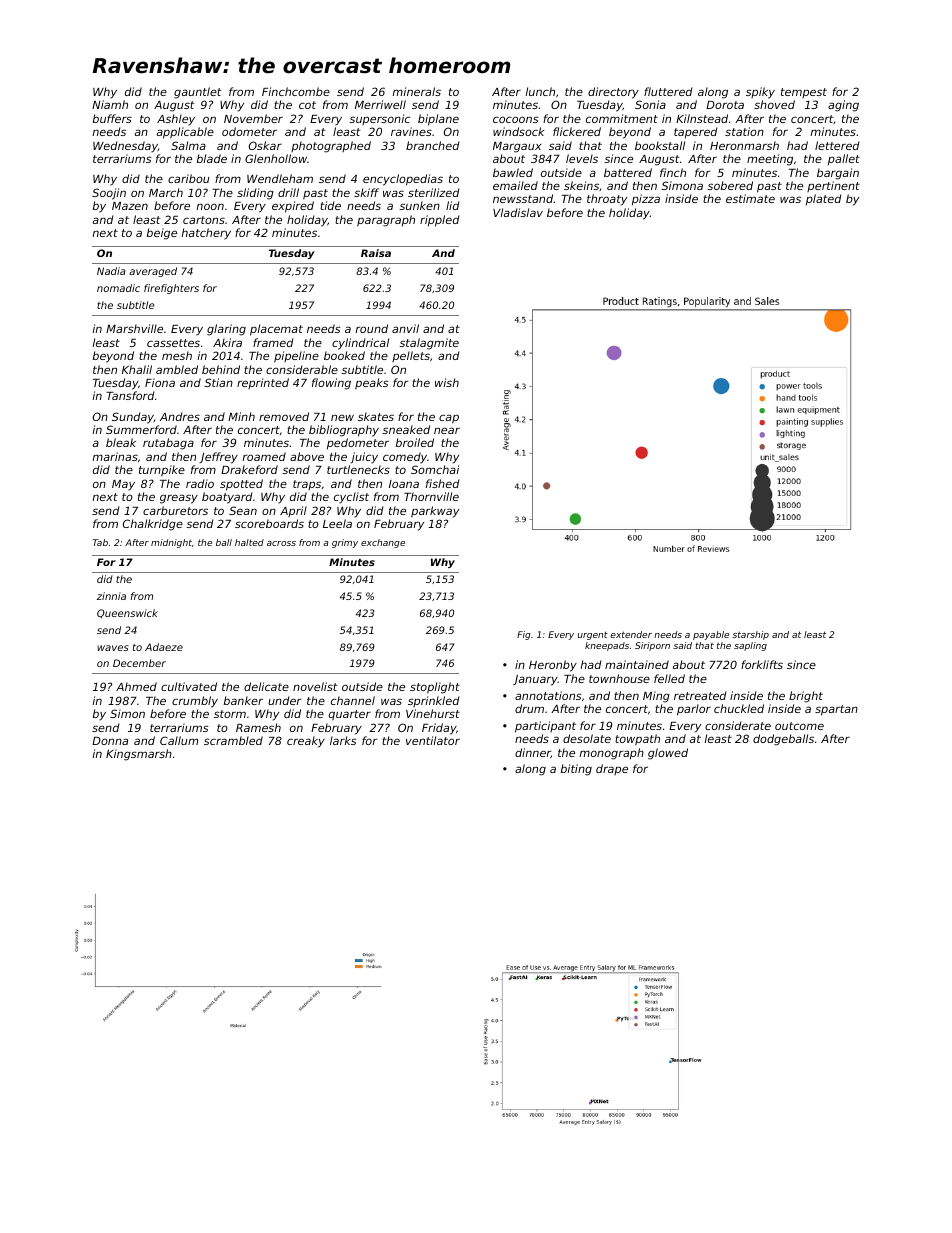 This screenshot has width=952, height=1233. I want to click on cultivated, so click(189, 686).
